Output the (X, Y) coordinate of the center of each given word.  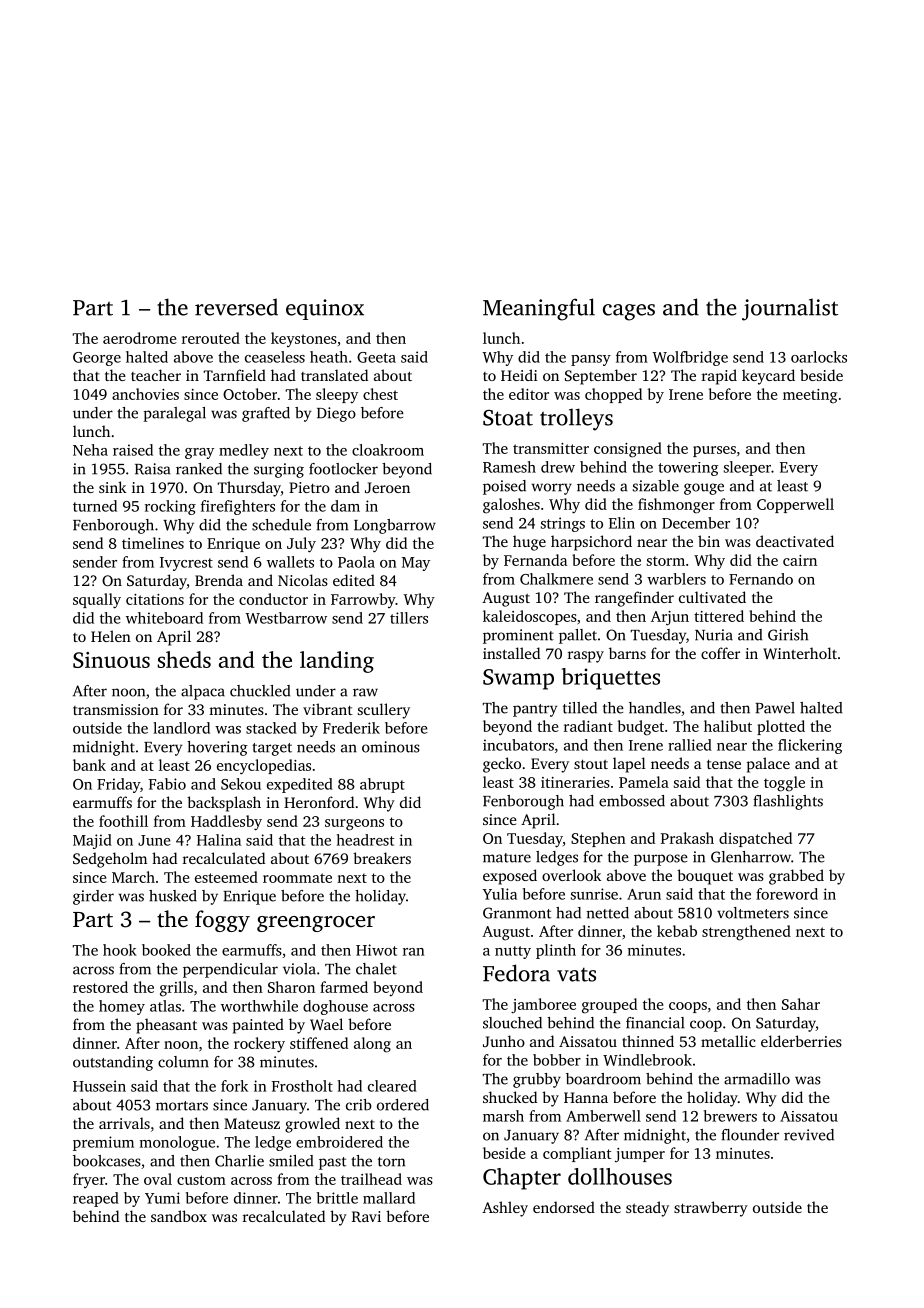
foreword (787, 894)
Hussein (99, 1086)
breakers (382, 858)
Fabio (167, 784)
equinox (325, 309)
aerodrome (140, 338)
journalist (790, 309)
